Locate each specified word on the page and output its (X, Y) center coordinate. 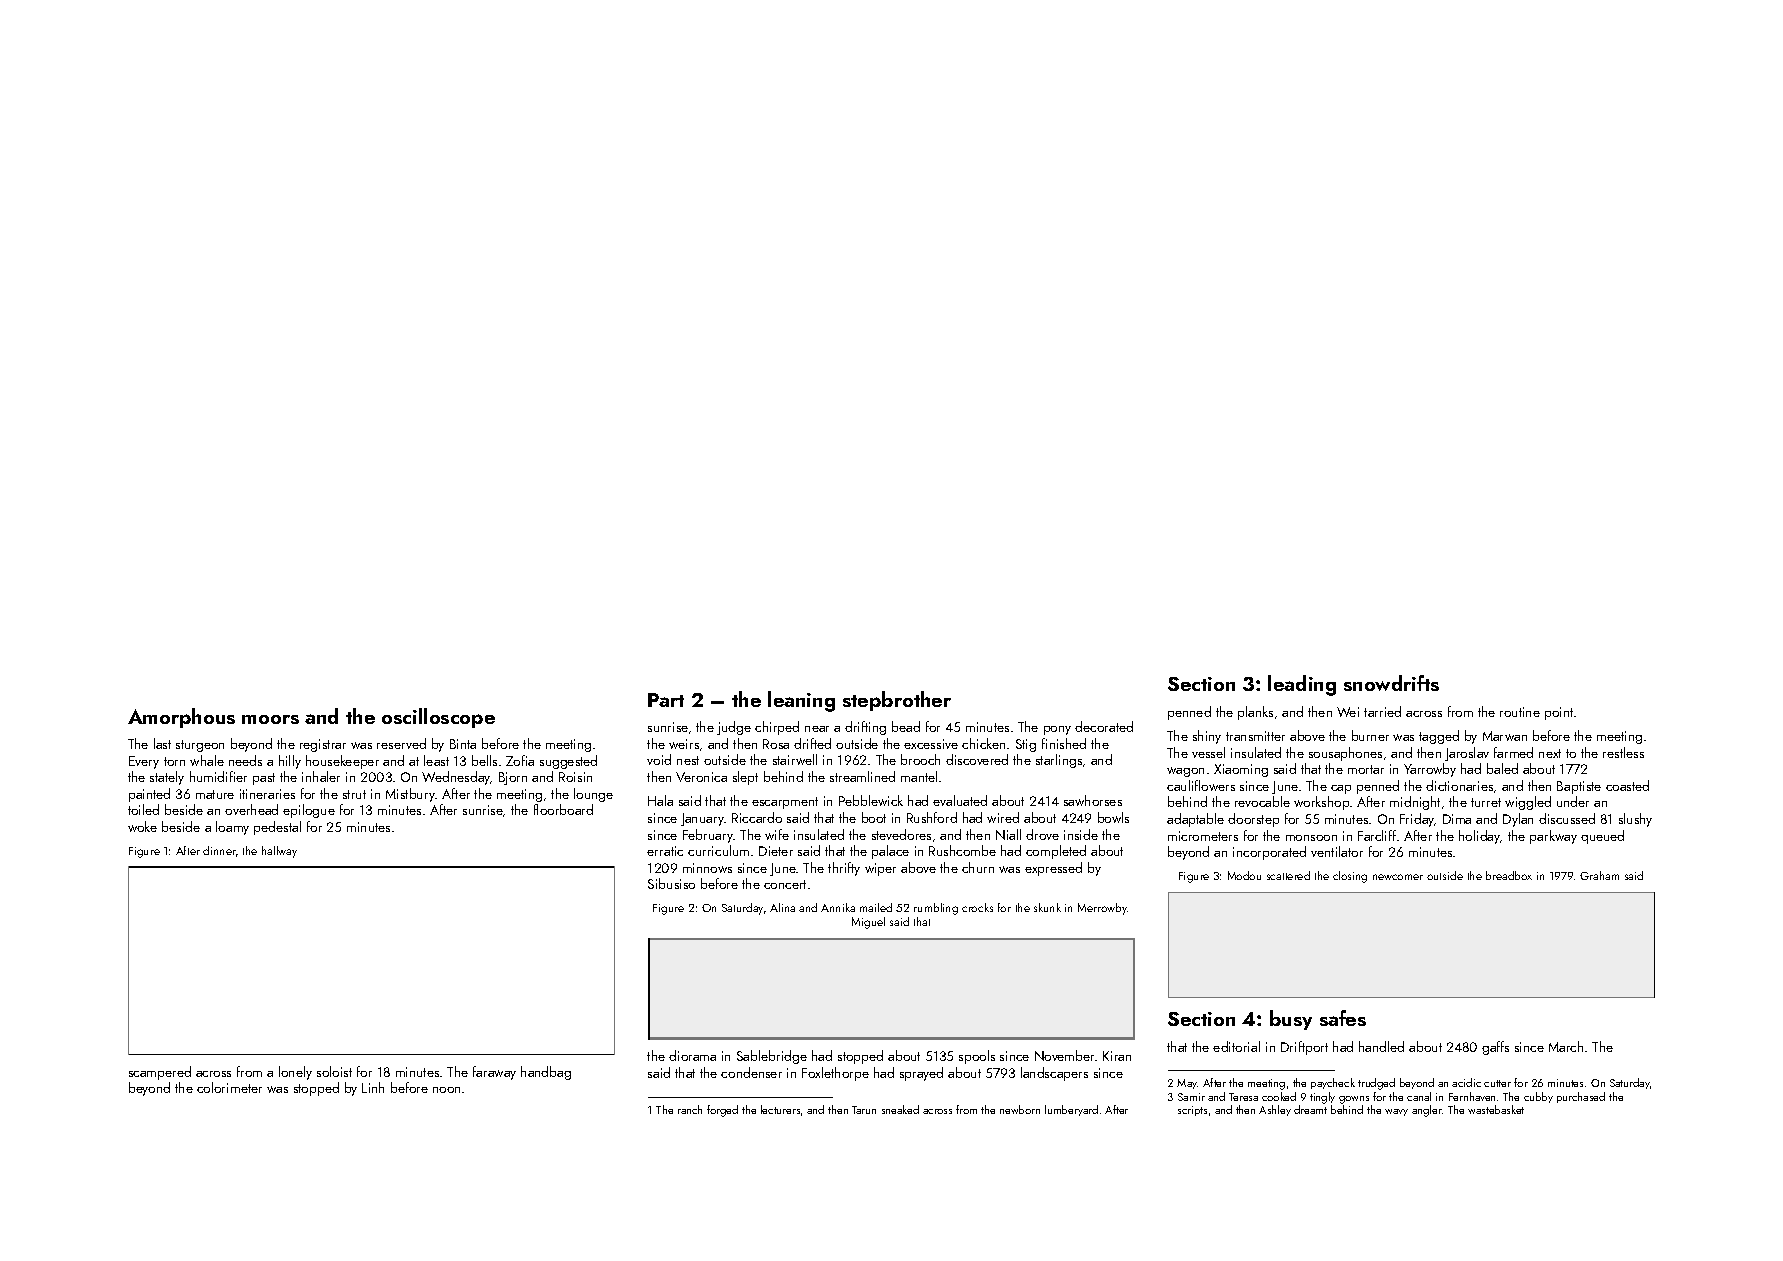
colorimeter (229, 1087)
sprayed (921, 1074)
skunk (1047, 907)
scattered (1288, 875)
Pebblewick (871, 800)
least (436, 760)
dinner (219, 850)
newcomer (1398, 877)
